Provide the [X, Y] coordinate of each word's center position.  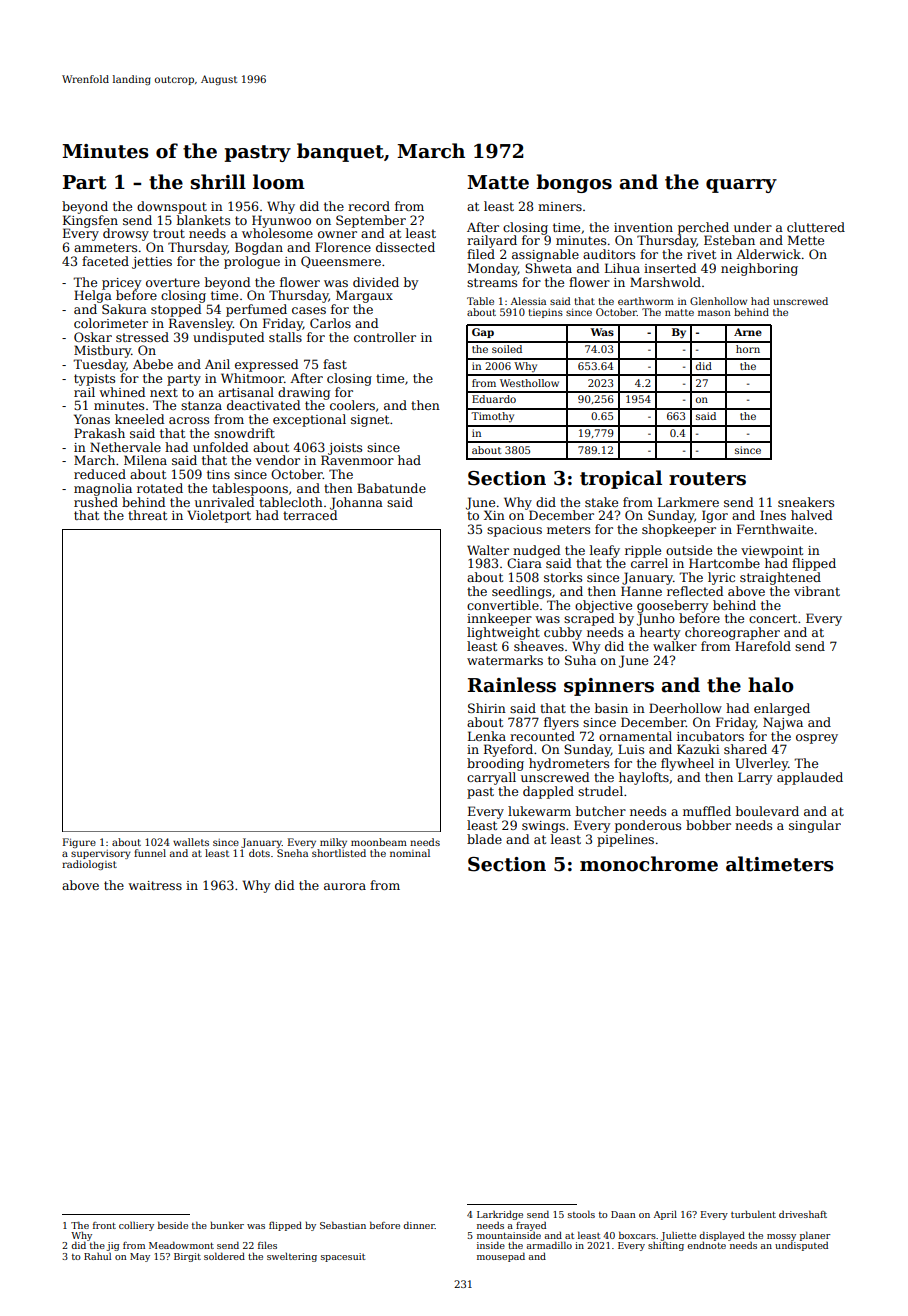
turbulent [753, 1214]
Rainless [512, 685]
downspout [172, 207]
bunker [227, 1225]
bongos [574, 183]
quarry [741, 186]
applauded [810, 778]
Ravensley [201, 324]
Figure [79, 843]
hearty [660, 633]
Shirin [487, 708]
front [104, 1225]
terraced [310, 515]
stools [581, 1214]
